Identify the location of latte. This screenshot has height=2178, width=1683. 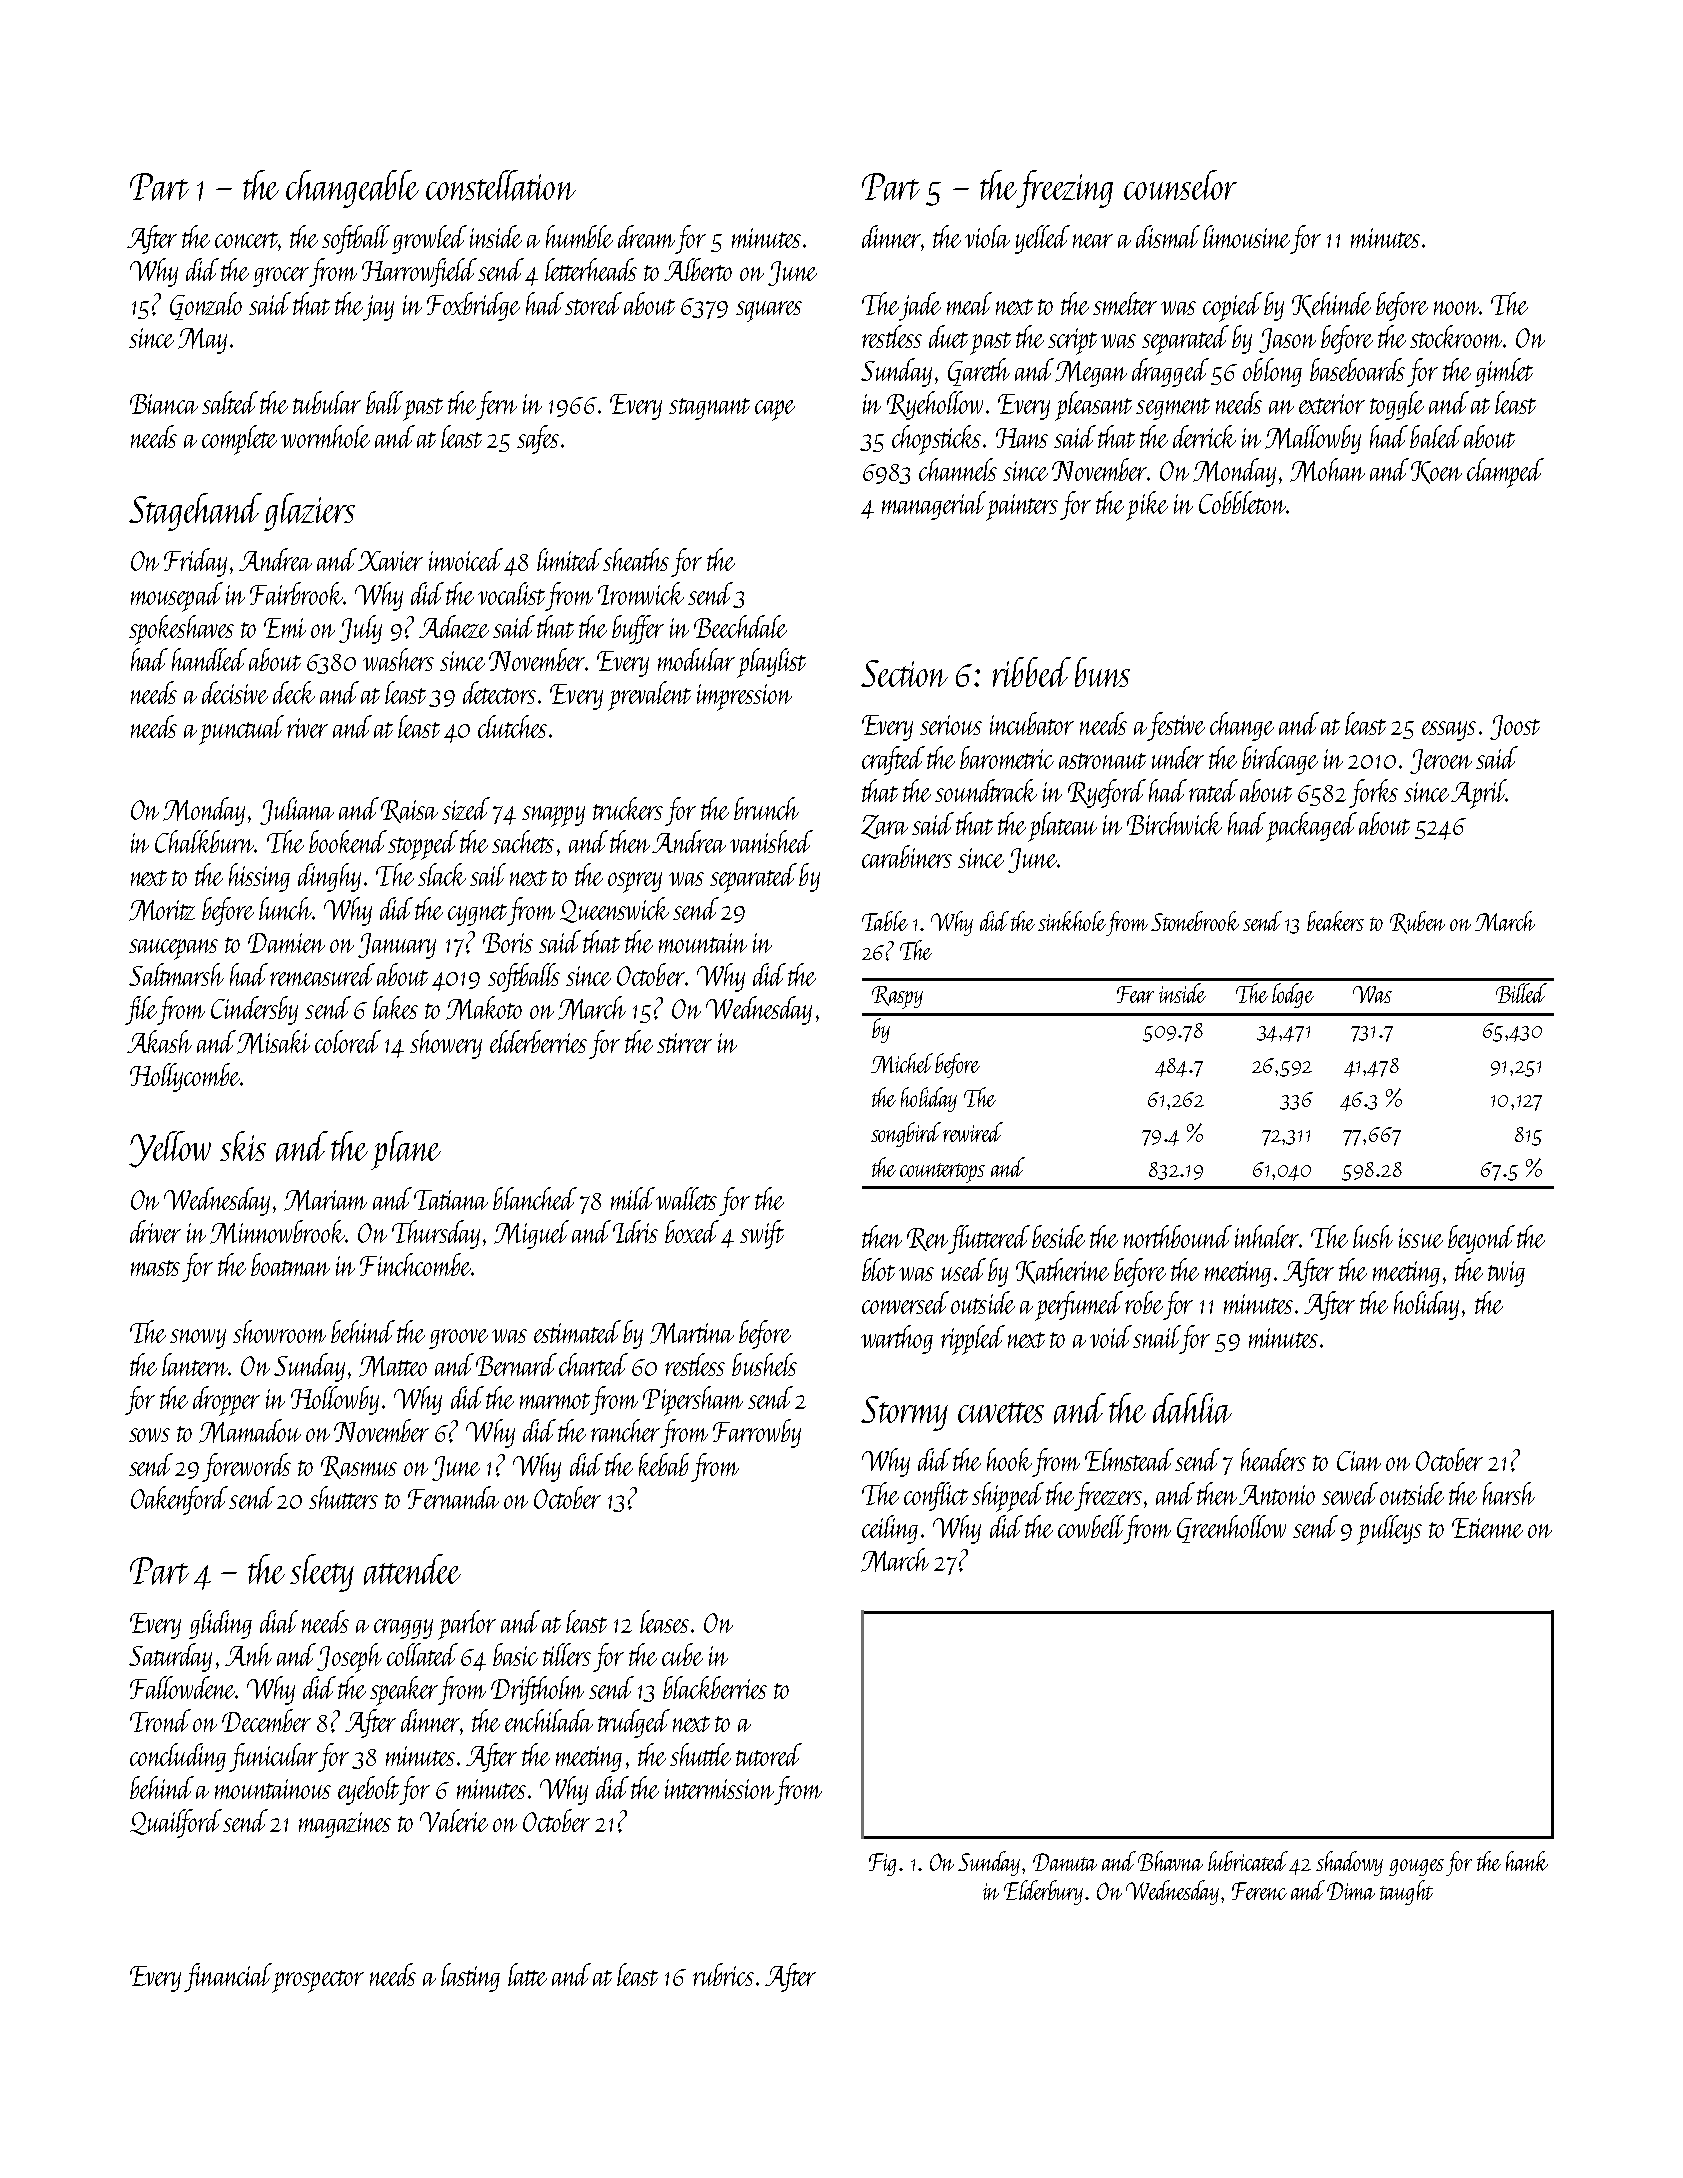
(527, 1974).
